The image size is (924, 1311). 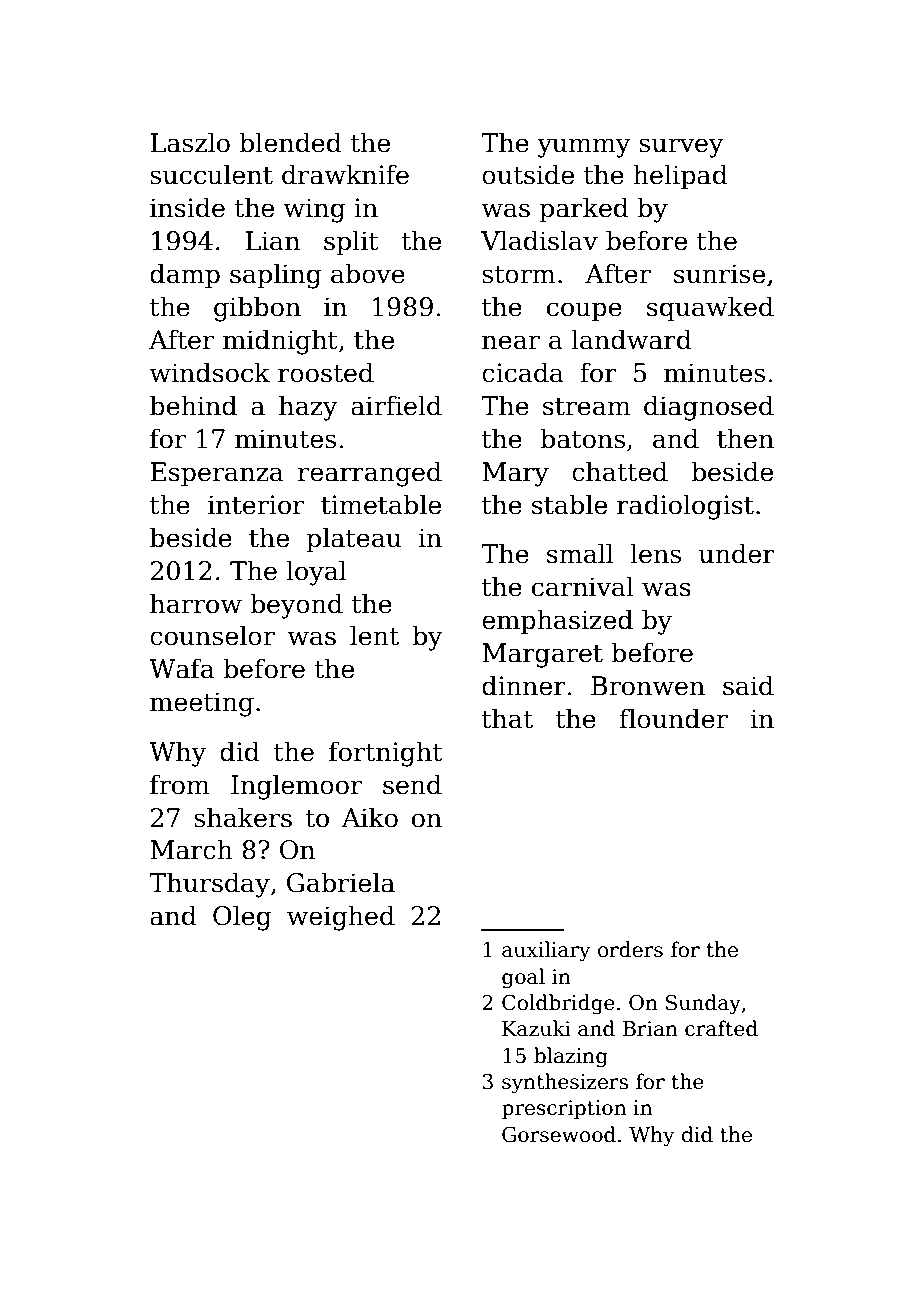 I want to click on Bronwen, so click(x=648, y=686).
